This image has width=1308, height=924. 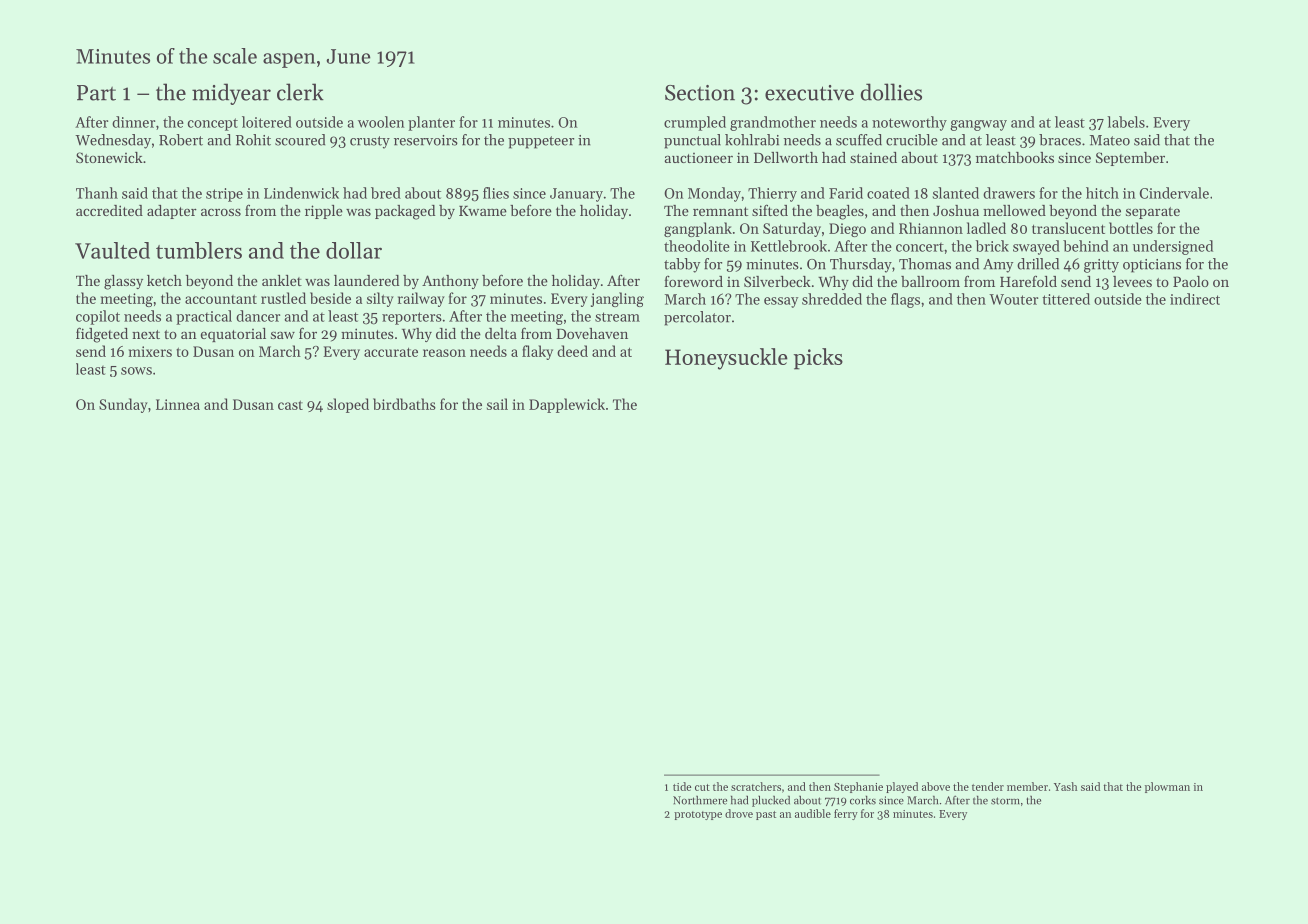 What do you see at coordinates (756, 786) in the image?
I see `scratchers` at bounding box center [756, 786].
